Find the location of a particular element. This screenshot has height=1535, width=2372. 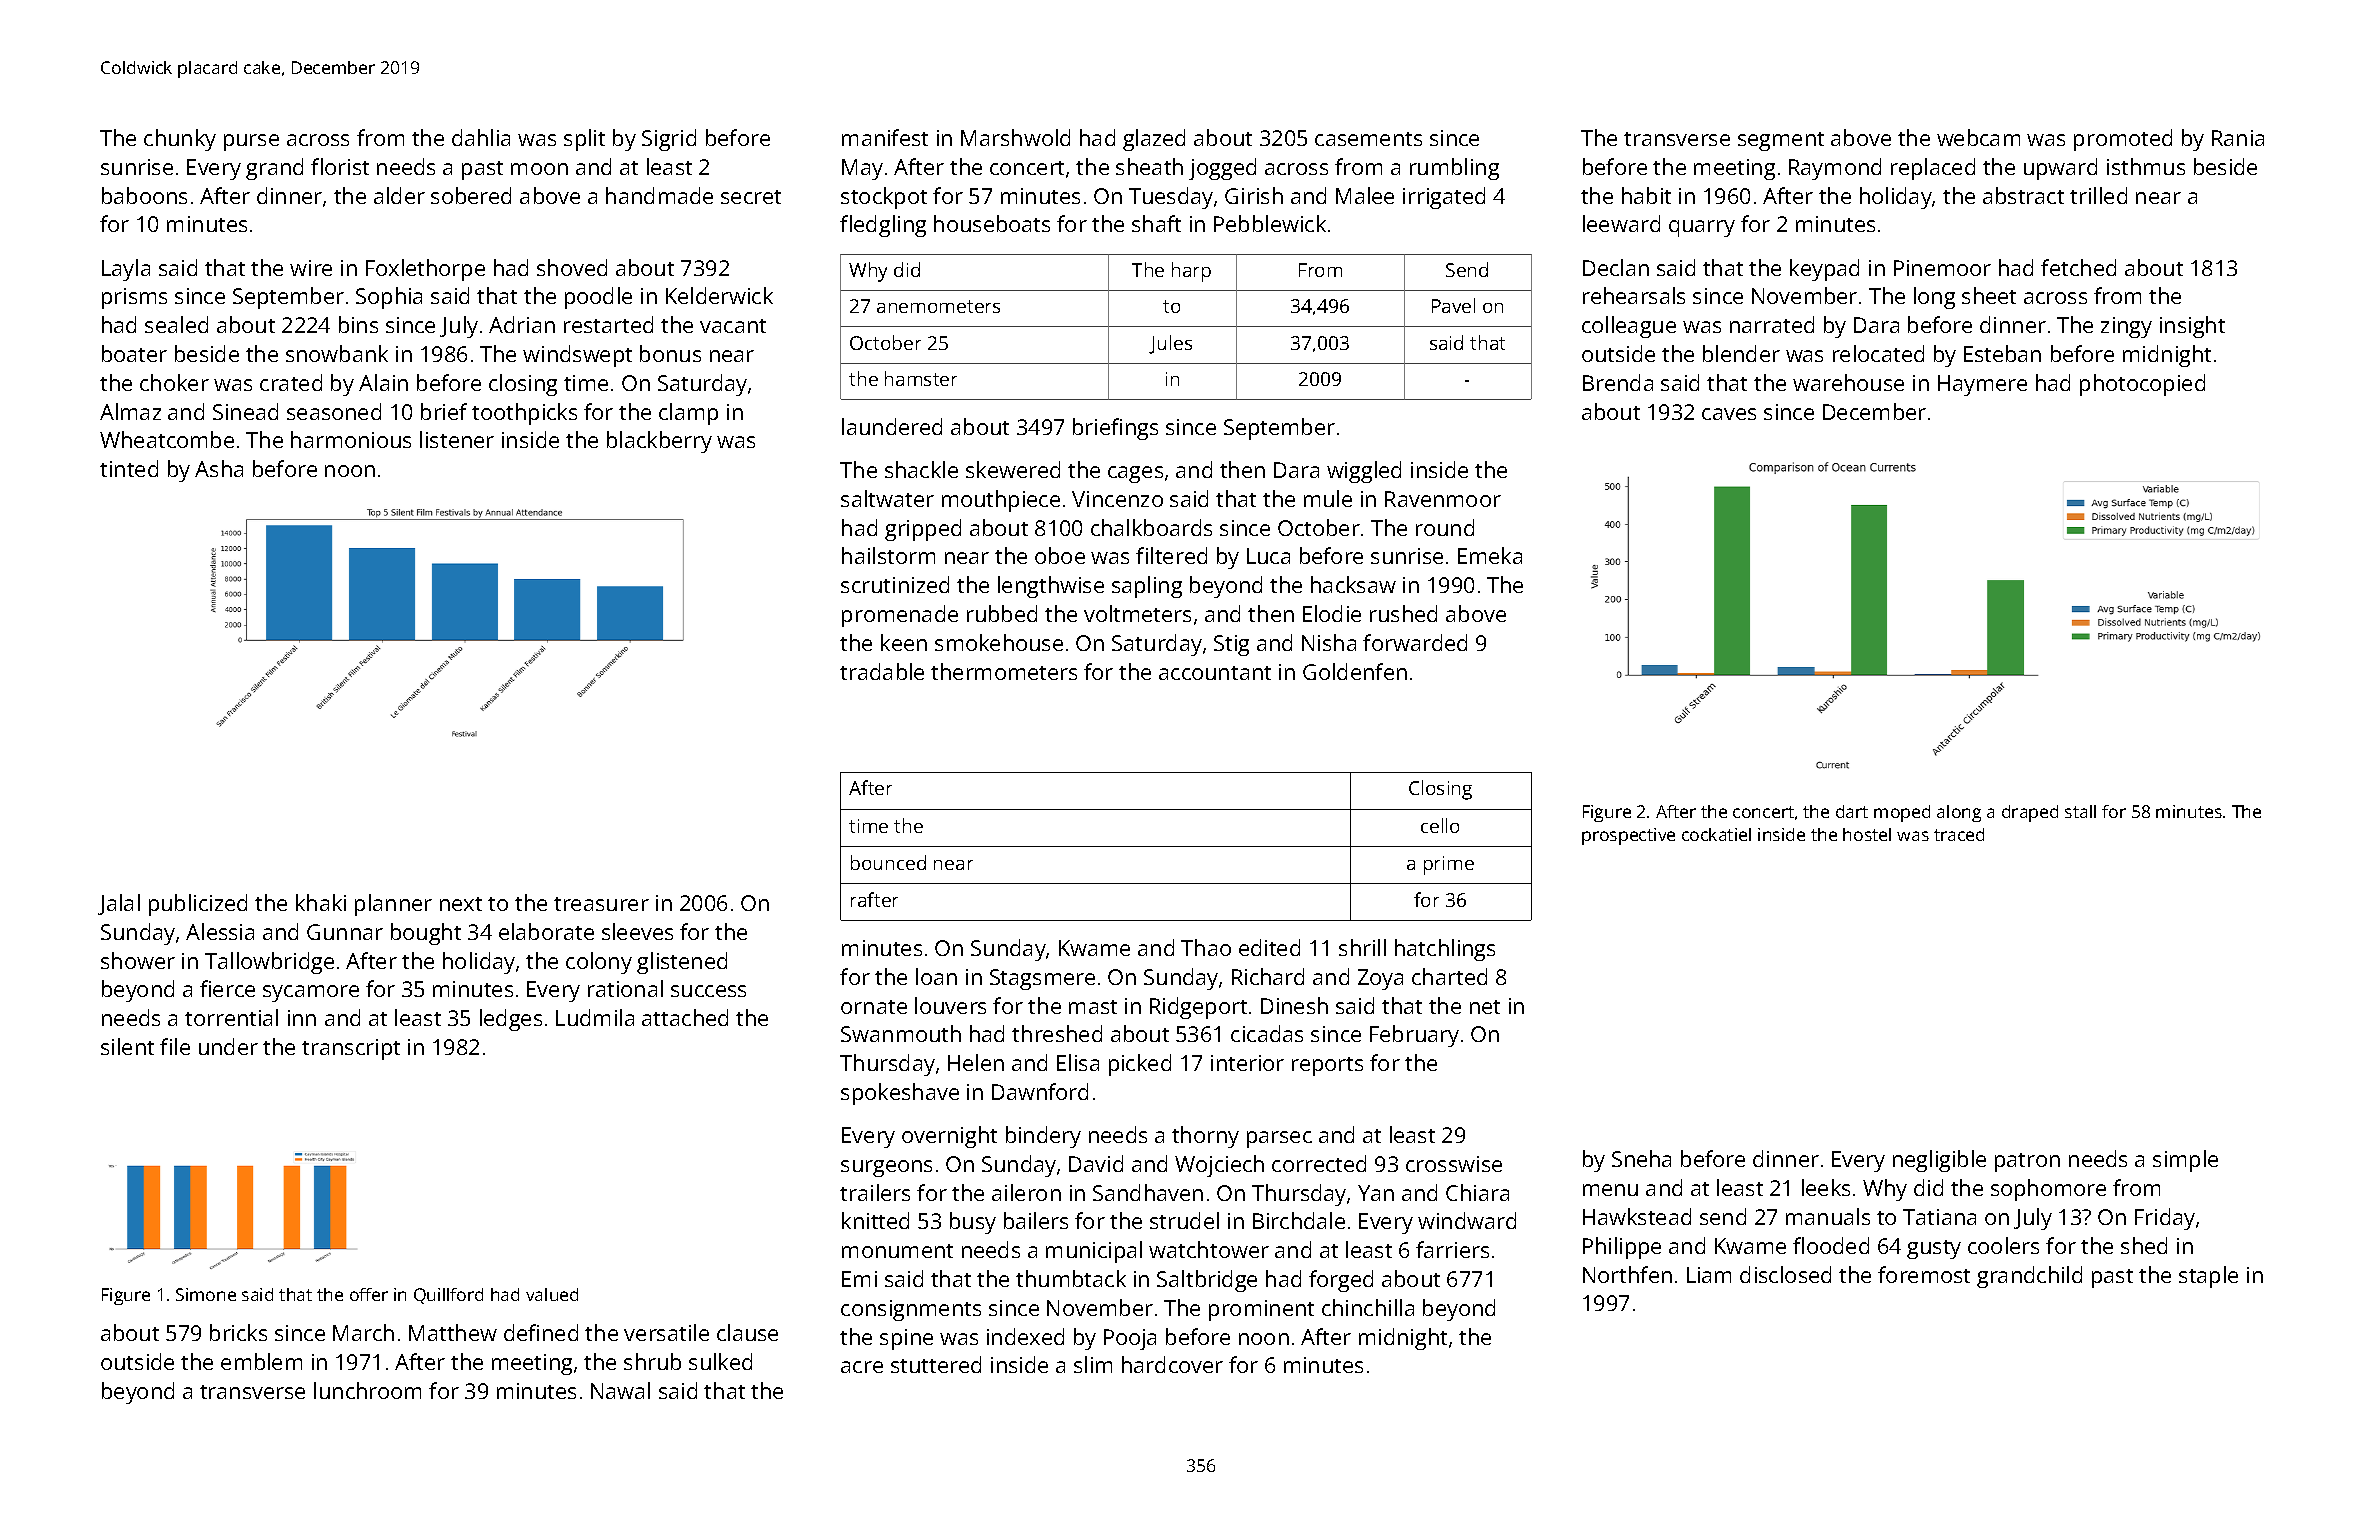

treasurer is located at coordinates (601, 904).
